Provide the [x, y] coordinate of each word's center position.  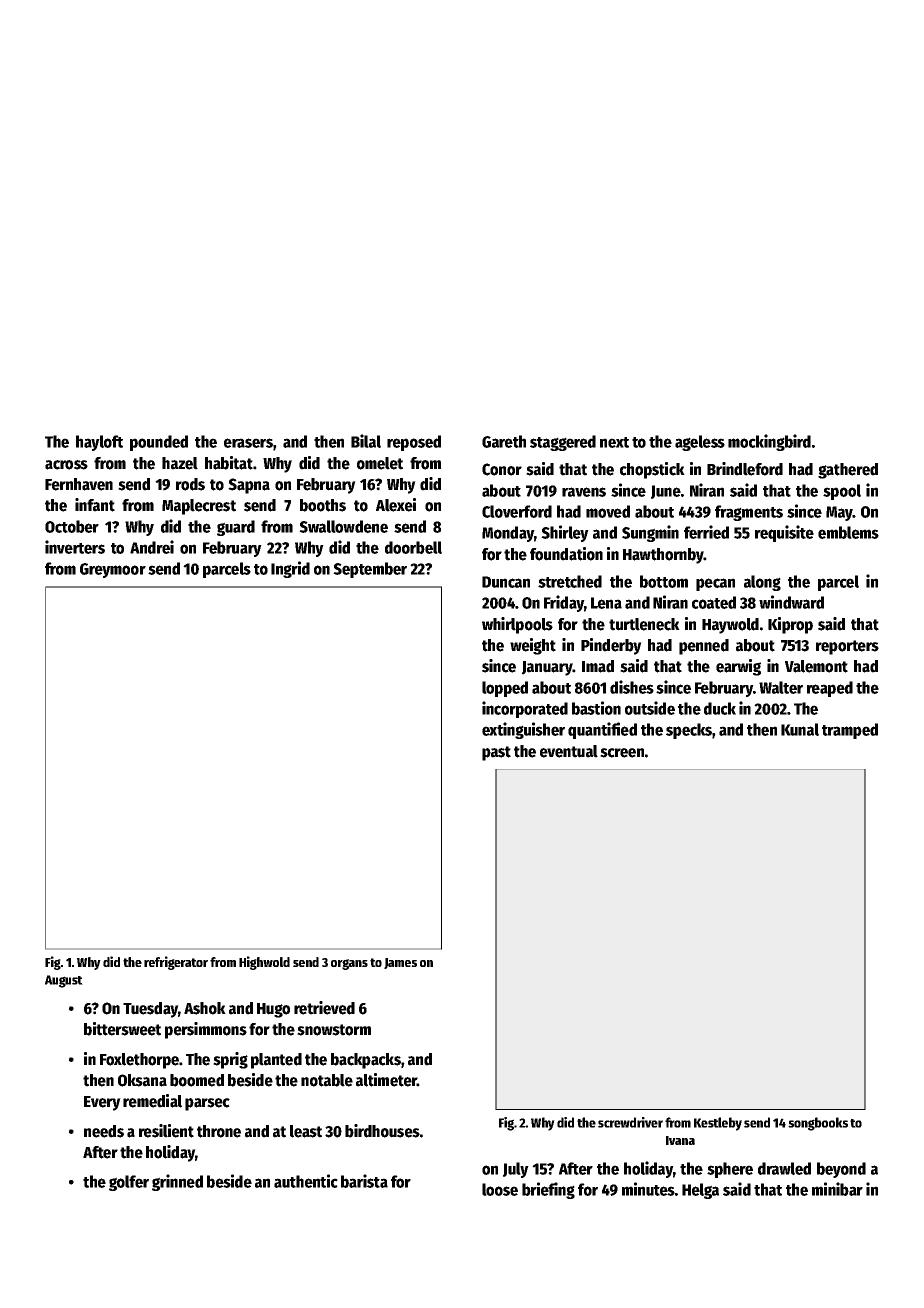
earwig [738, 667]
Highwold [264, 963]
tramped [850, 731]
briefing [548, 1190]
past [496, 753]
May [839, 513]
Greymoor [113, 570]
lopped [505, 689]
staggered [563, 443]
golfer [129, 1183]
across [66, 465]
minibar [837, 1189]
